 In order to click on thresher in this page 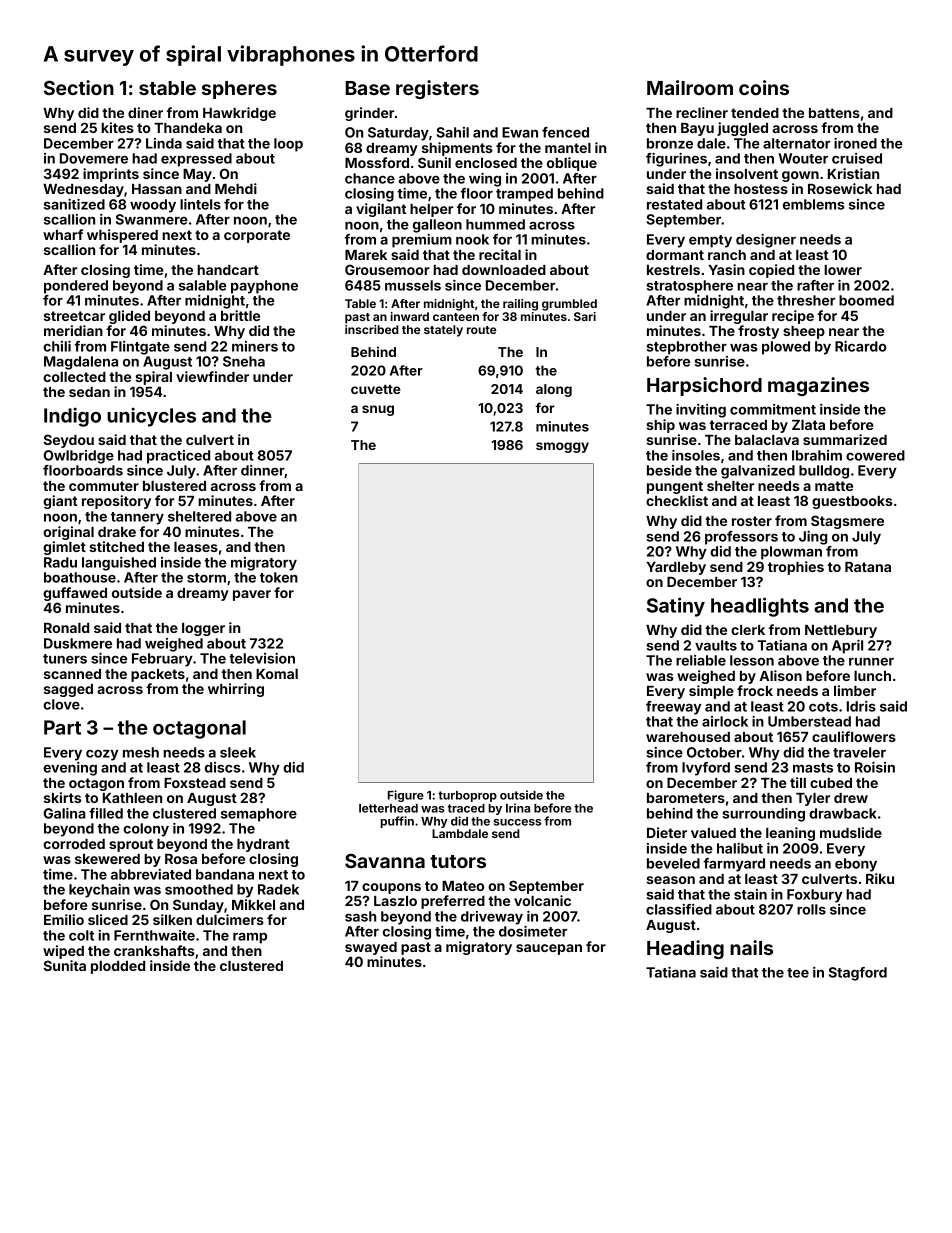, I will do `click(806, 300)`.
